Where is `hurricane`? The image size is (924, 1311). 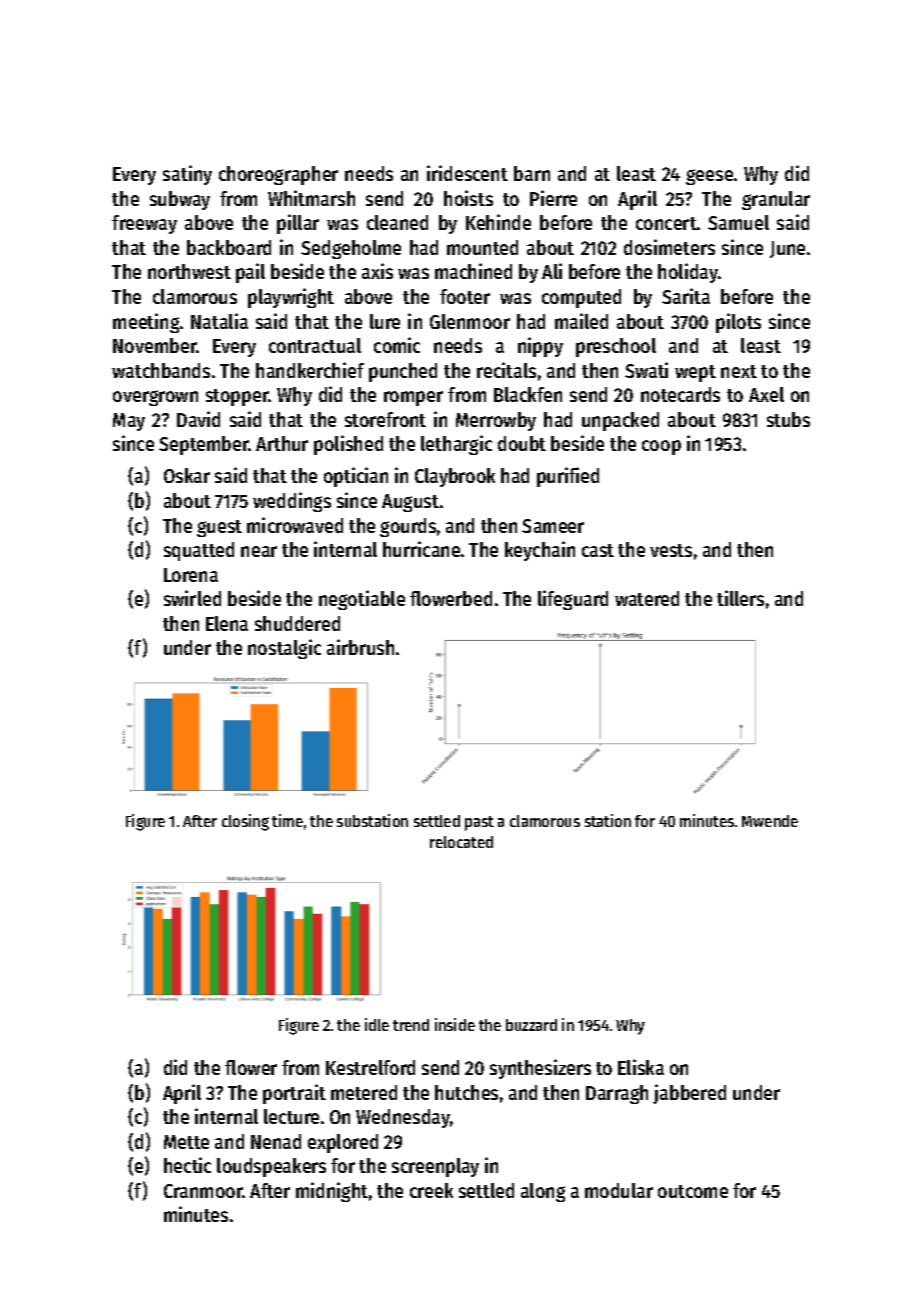
hurricane is located at coordinates (421, 549).
